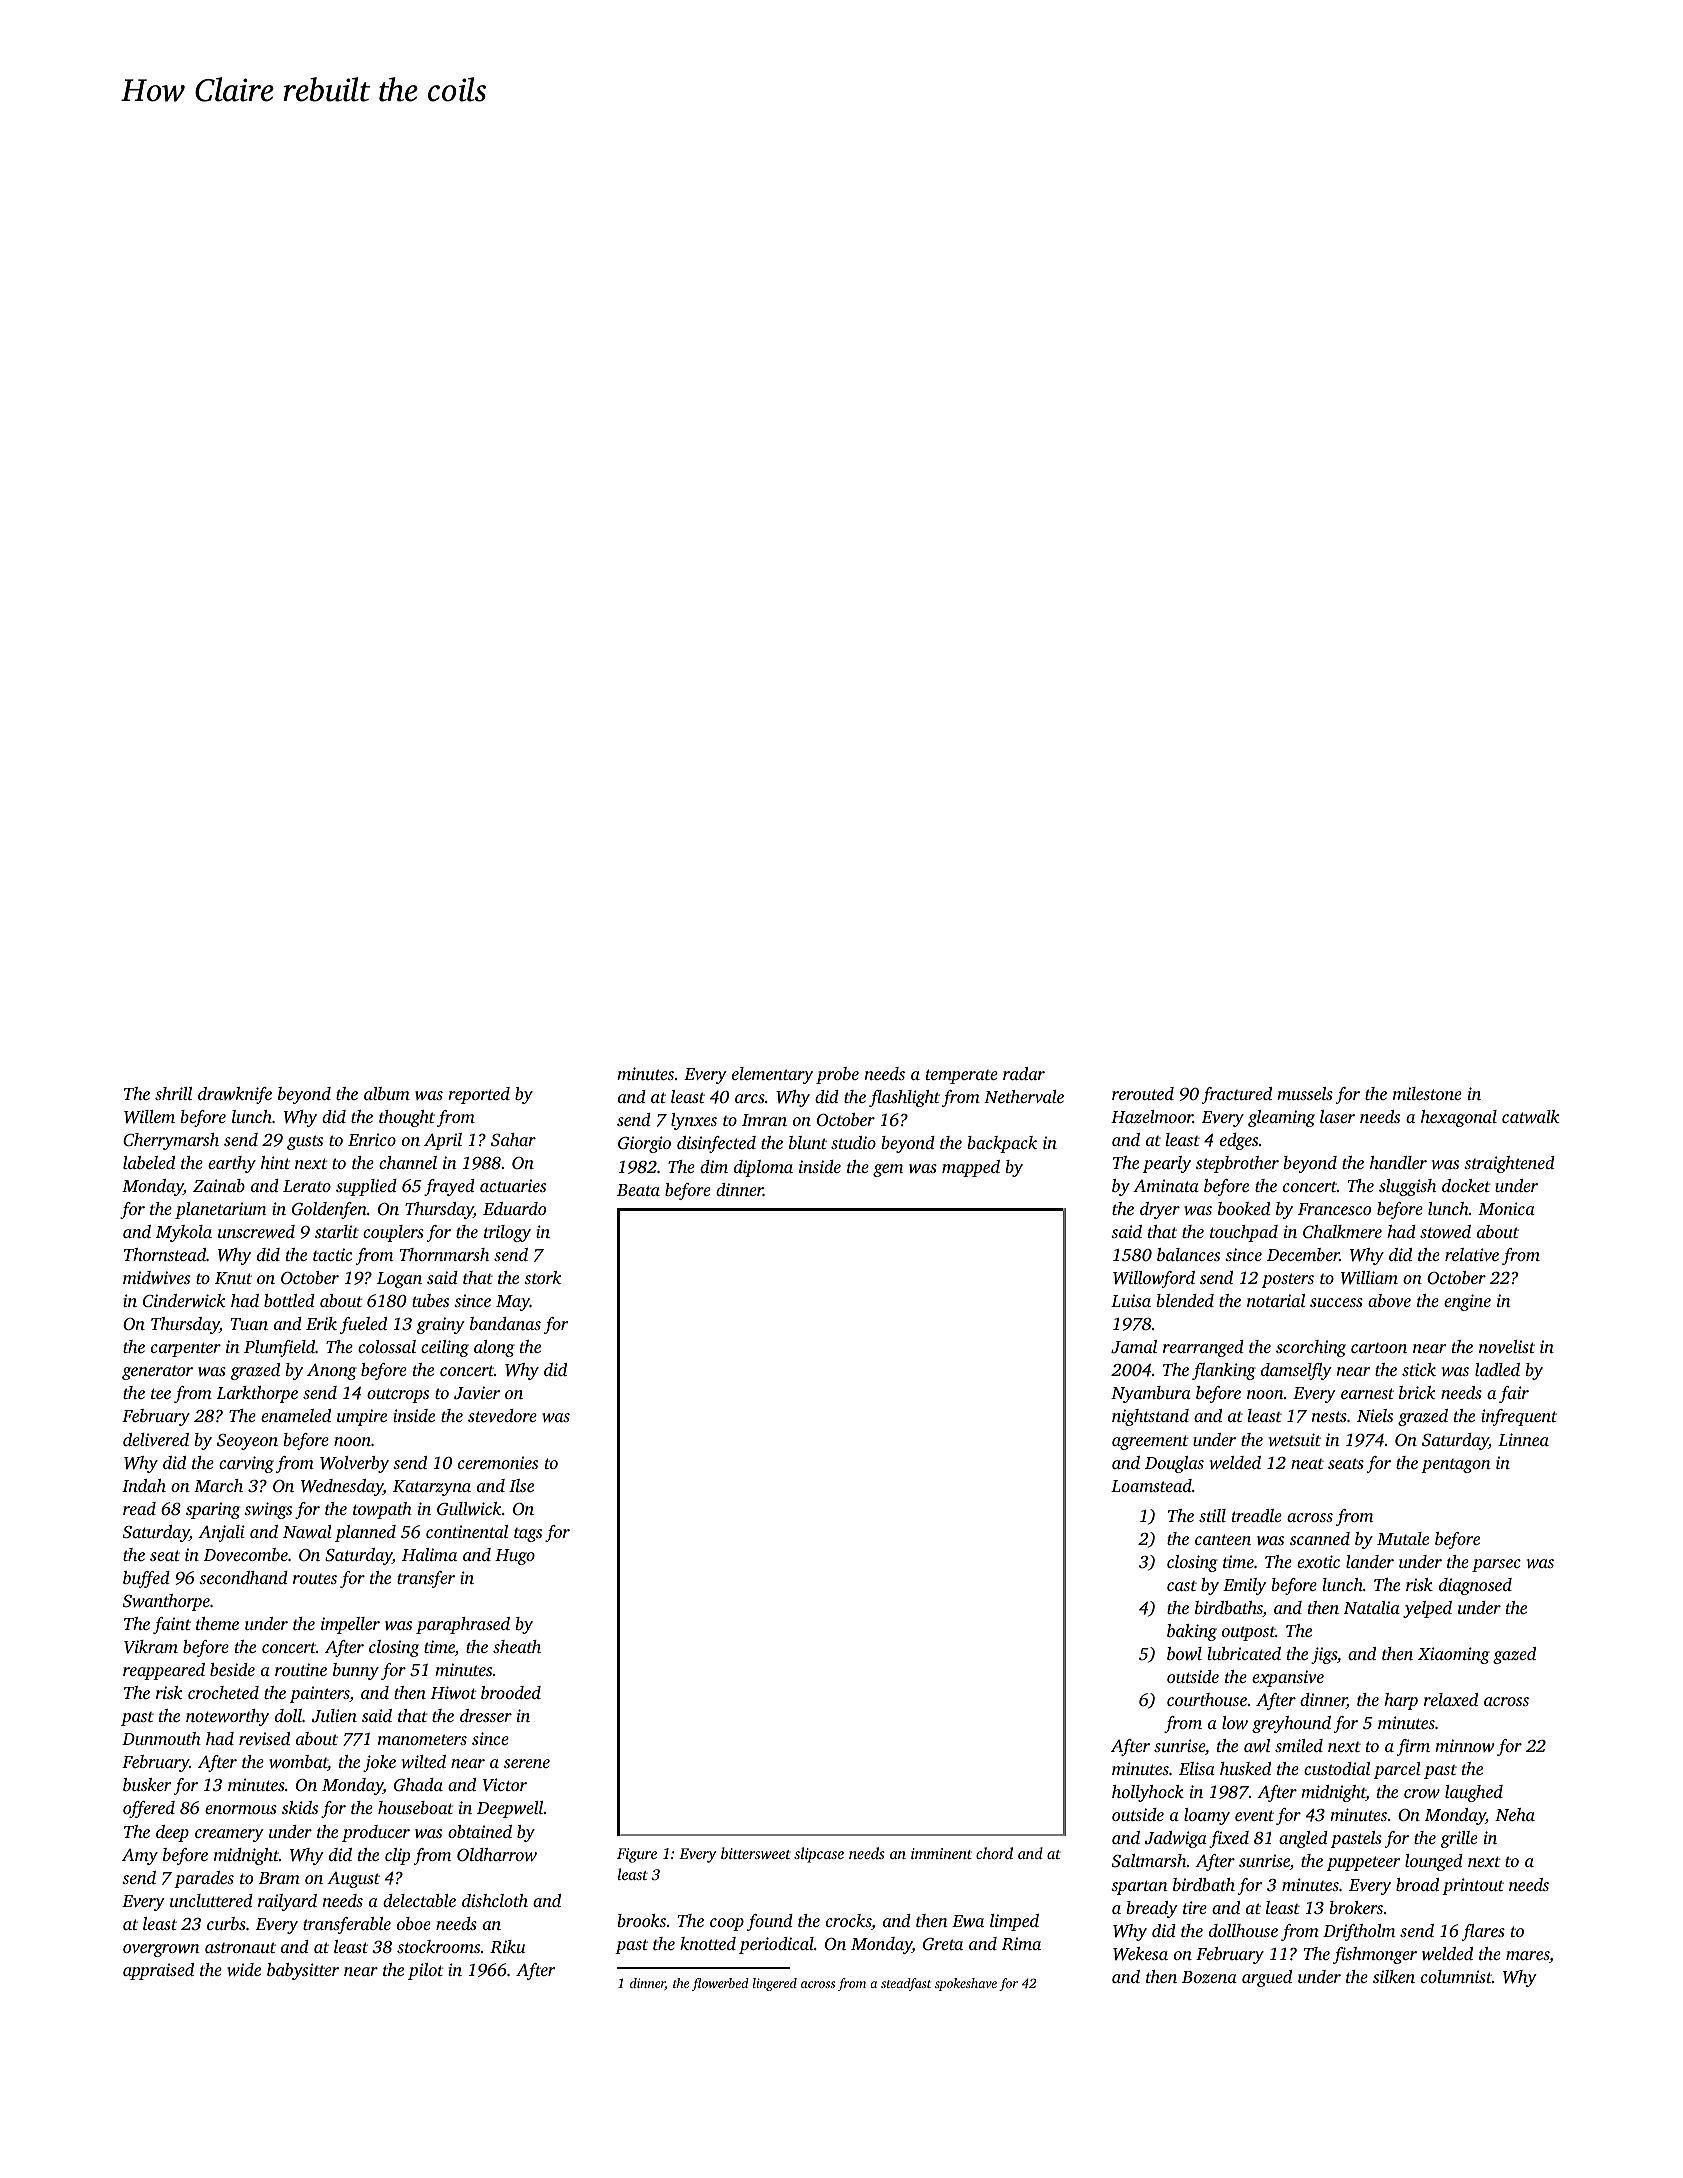 Image resolution: width=1683 pixels, height=2178 pixels. What do you see at coordinates (1375, 1415) in the screenshot?
I see `Niels` at bounding box center [1375, 1415].
